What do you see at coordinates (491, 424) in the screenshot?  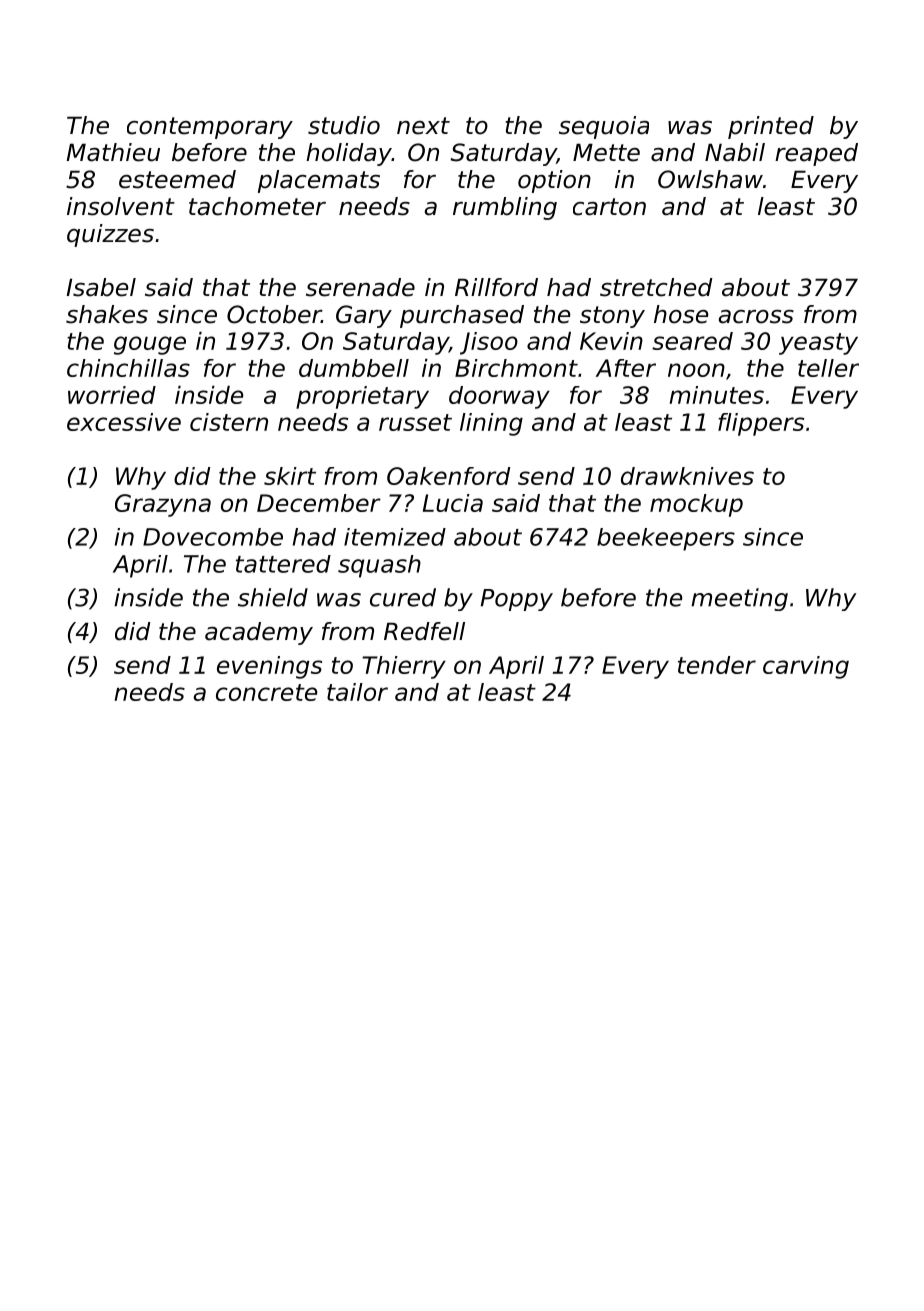 I see `lining` at bounding box center [491, 424].
